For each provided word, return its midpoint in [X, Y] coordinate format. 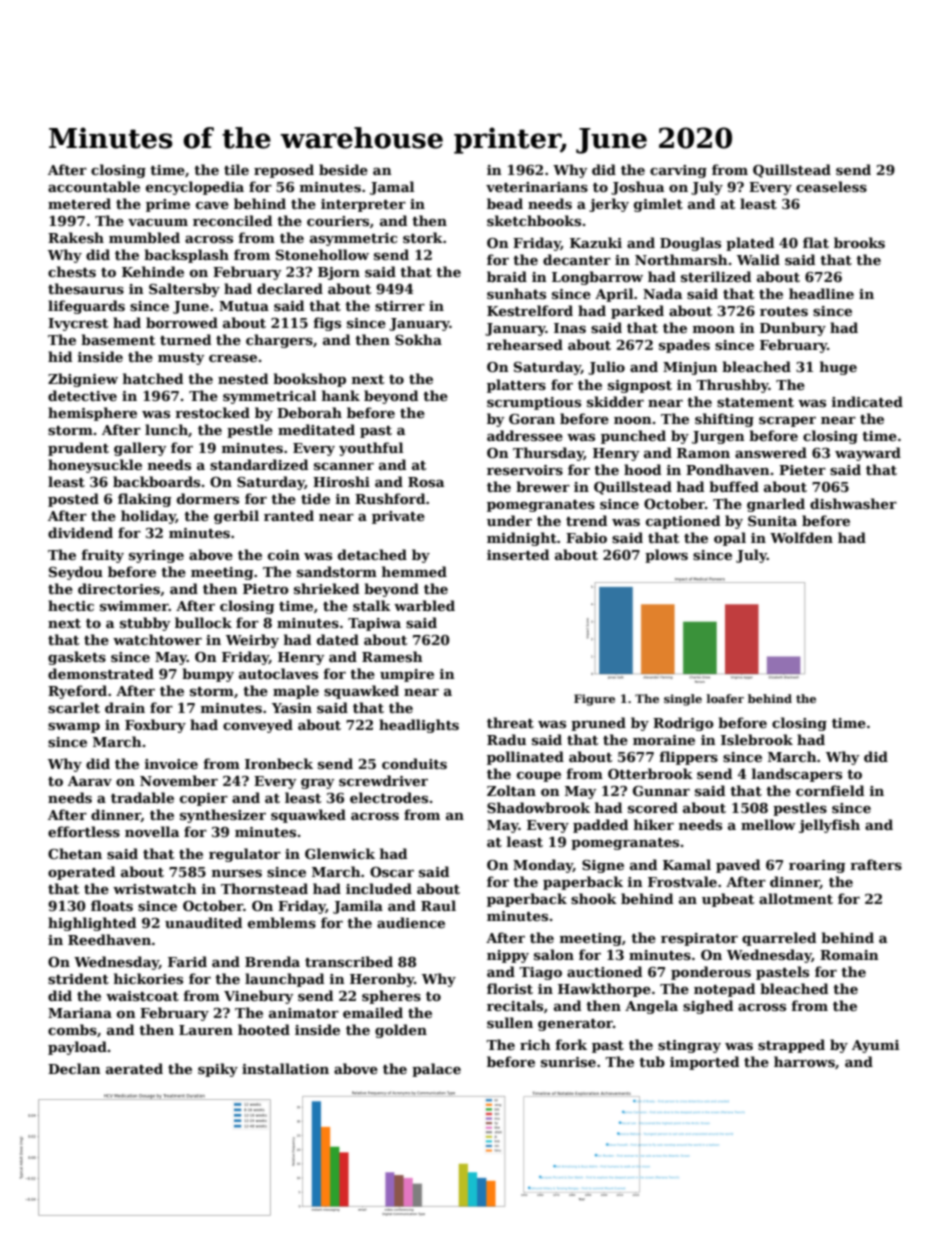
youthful [371, 449]
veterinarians [537, 187]
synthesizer [223, 816]
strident [78, 978]
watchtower [157, 639]
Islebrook [757, 739]
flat [816, 242]
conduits [414, 763]
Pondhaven [728, 469]
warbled [424, 605]
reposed [284, 171]
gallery [140, 449]
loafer [725, 698]
